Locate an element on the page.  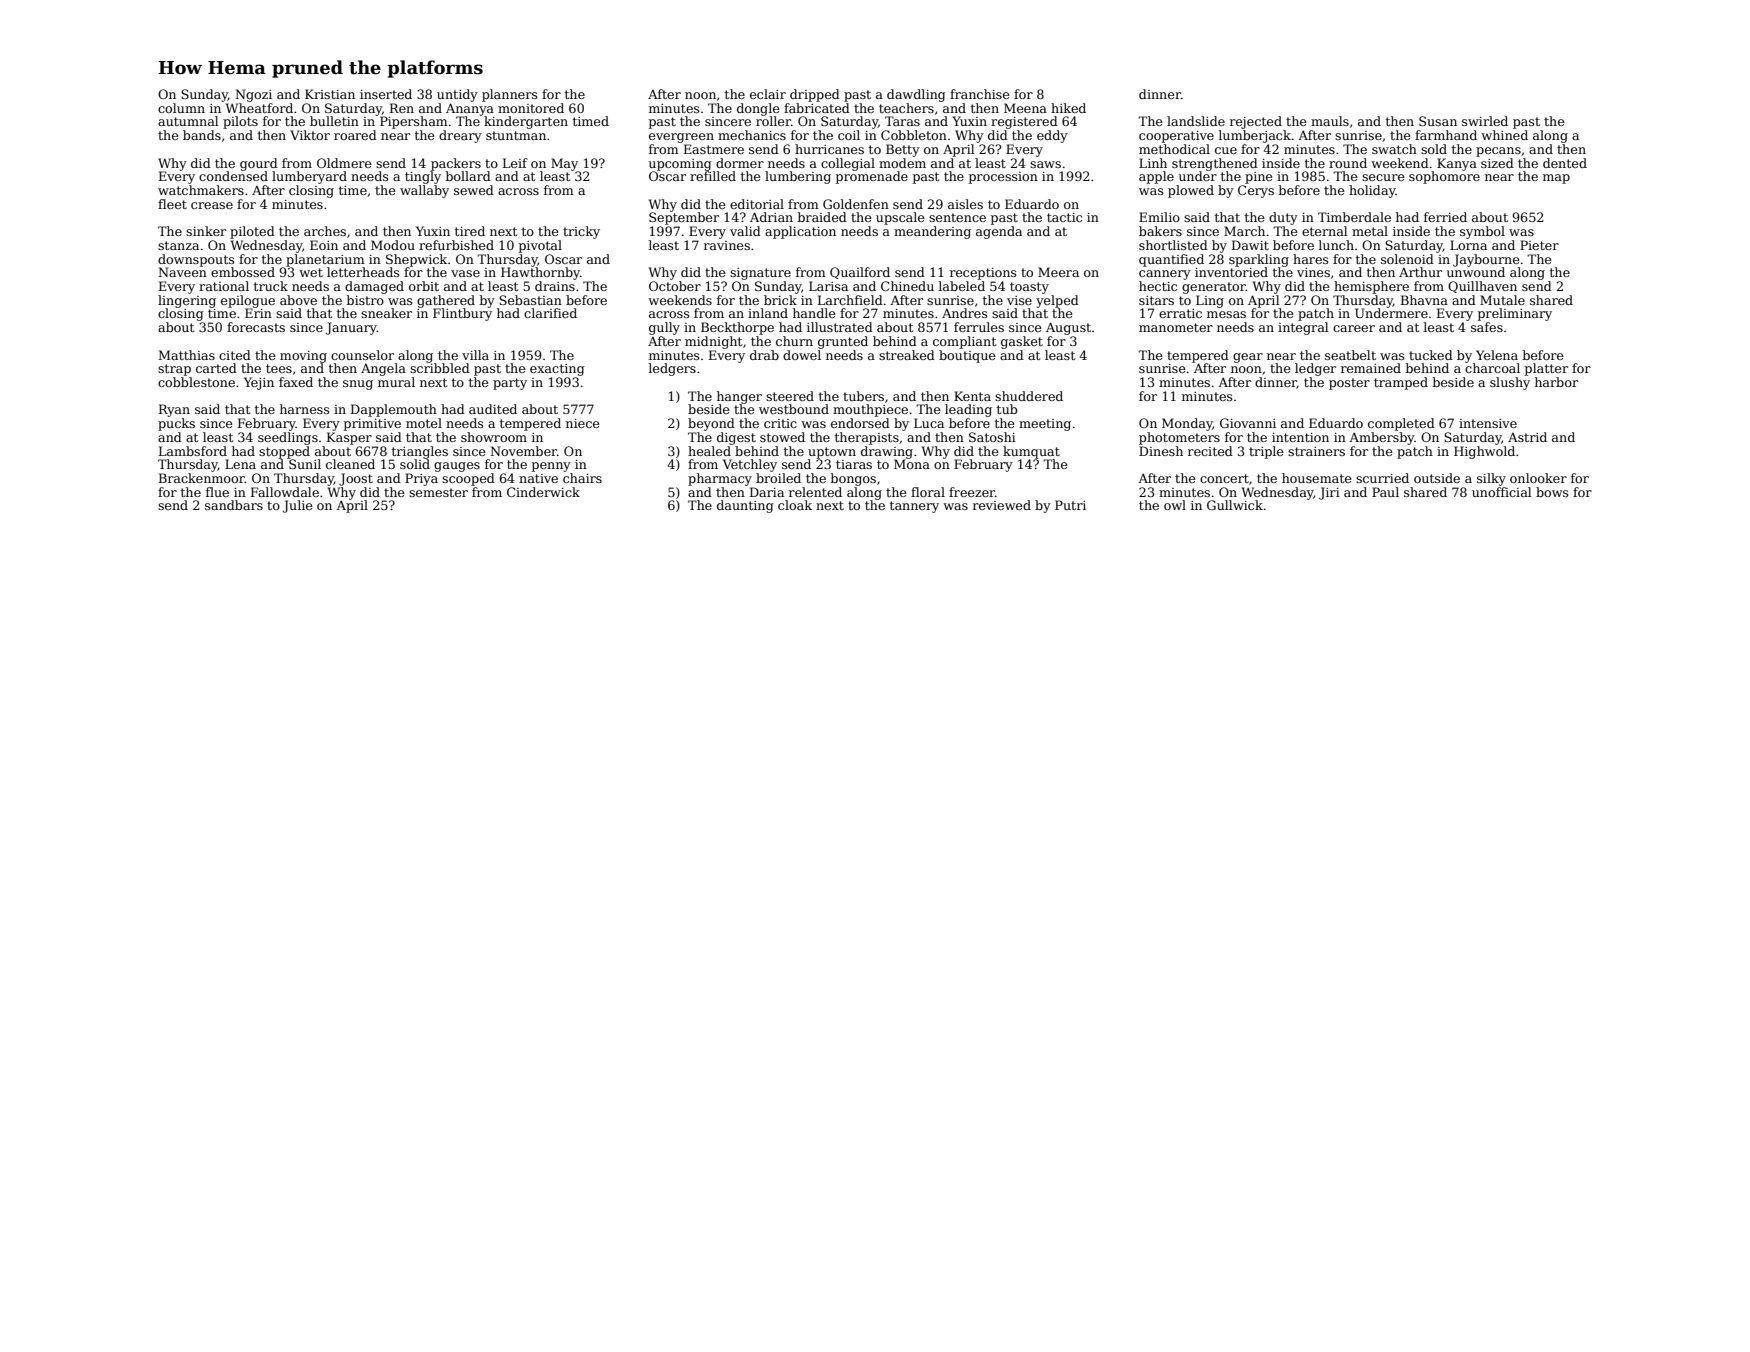
roared is located at coordinates (355, 135).
